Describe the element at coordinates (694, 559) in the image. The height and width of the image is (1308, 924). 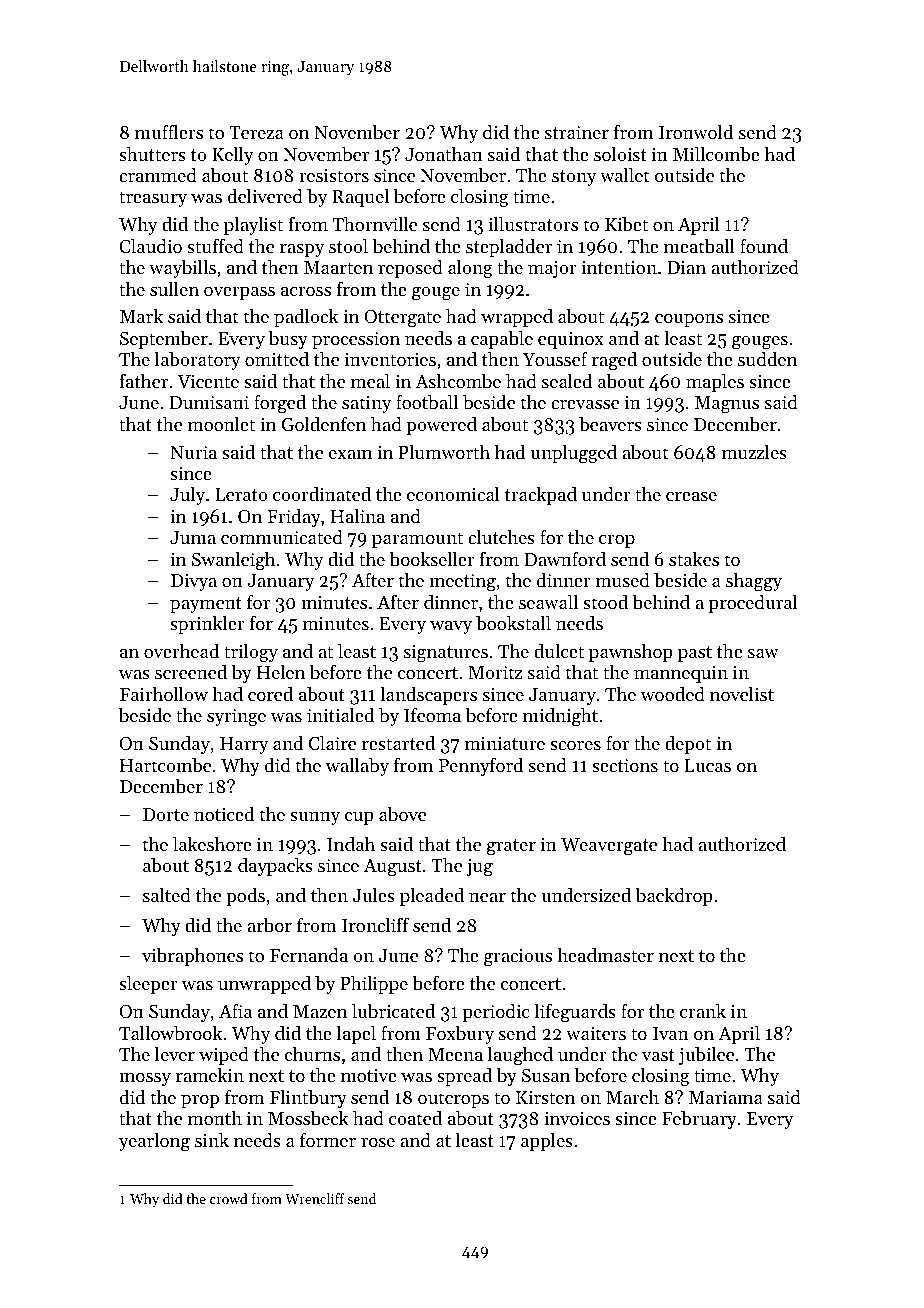
I see `stakes` at that location.
